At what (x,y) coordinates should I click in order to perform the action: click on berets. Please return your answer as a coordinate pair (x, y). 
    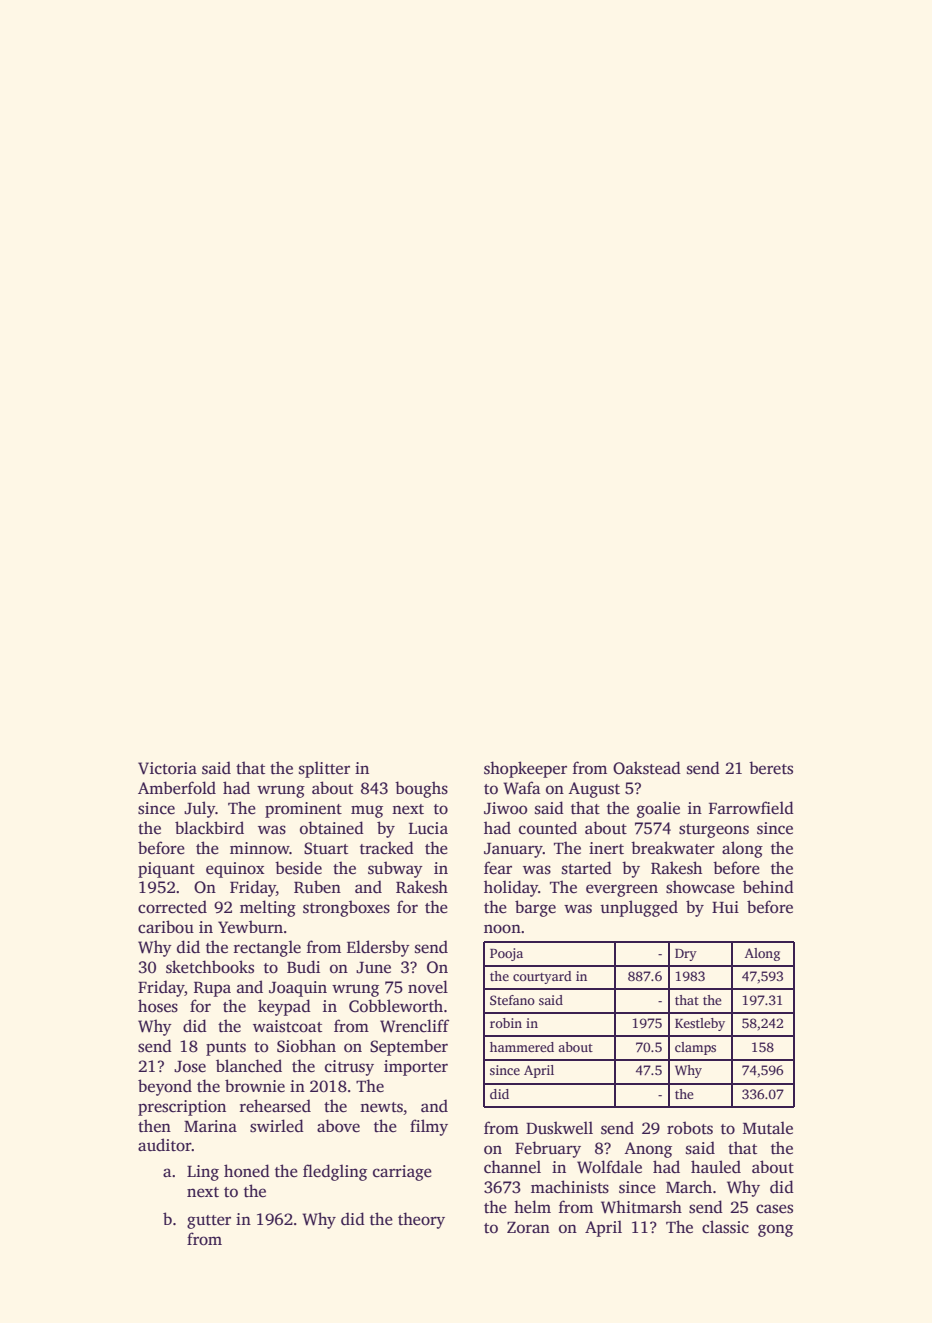
    Looking at the image, I should click on (771, 768).
